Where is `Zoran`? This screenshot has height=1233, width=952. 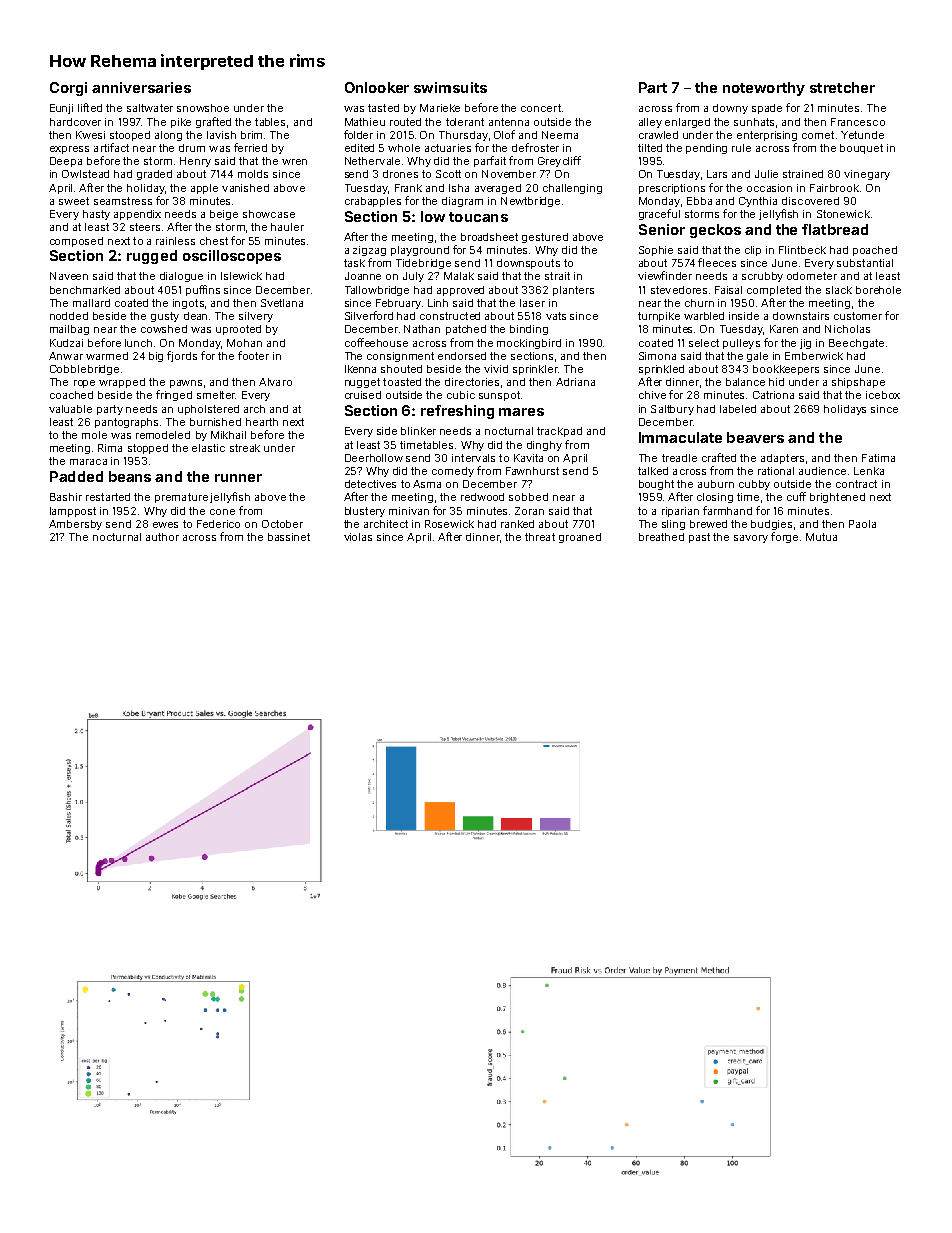
Zoran is located at coordinates (529, 511).
